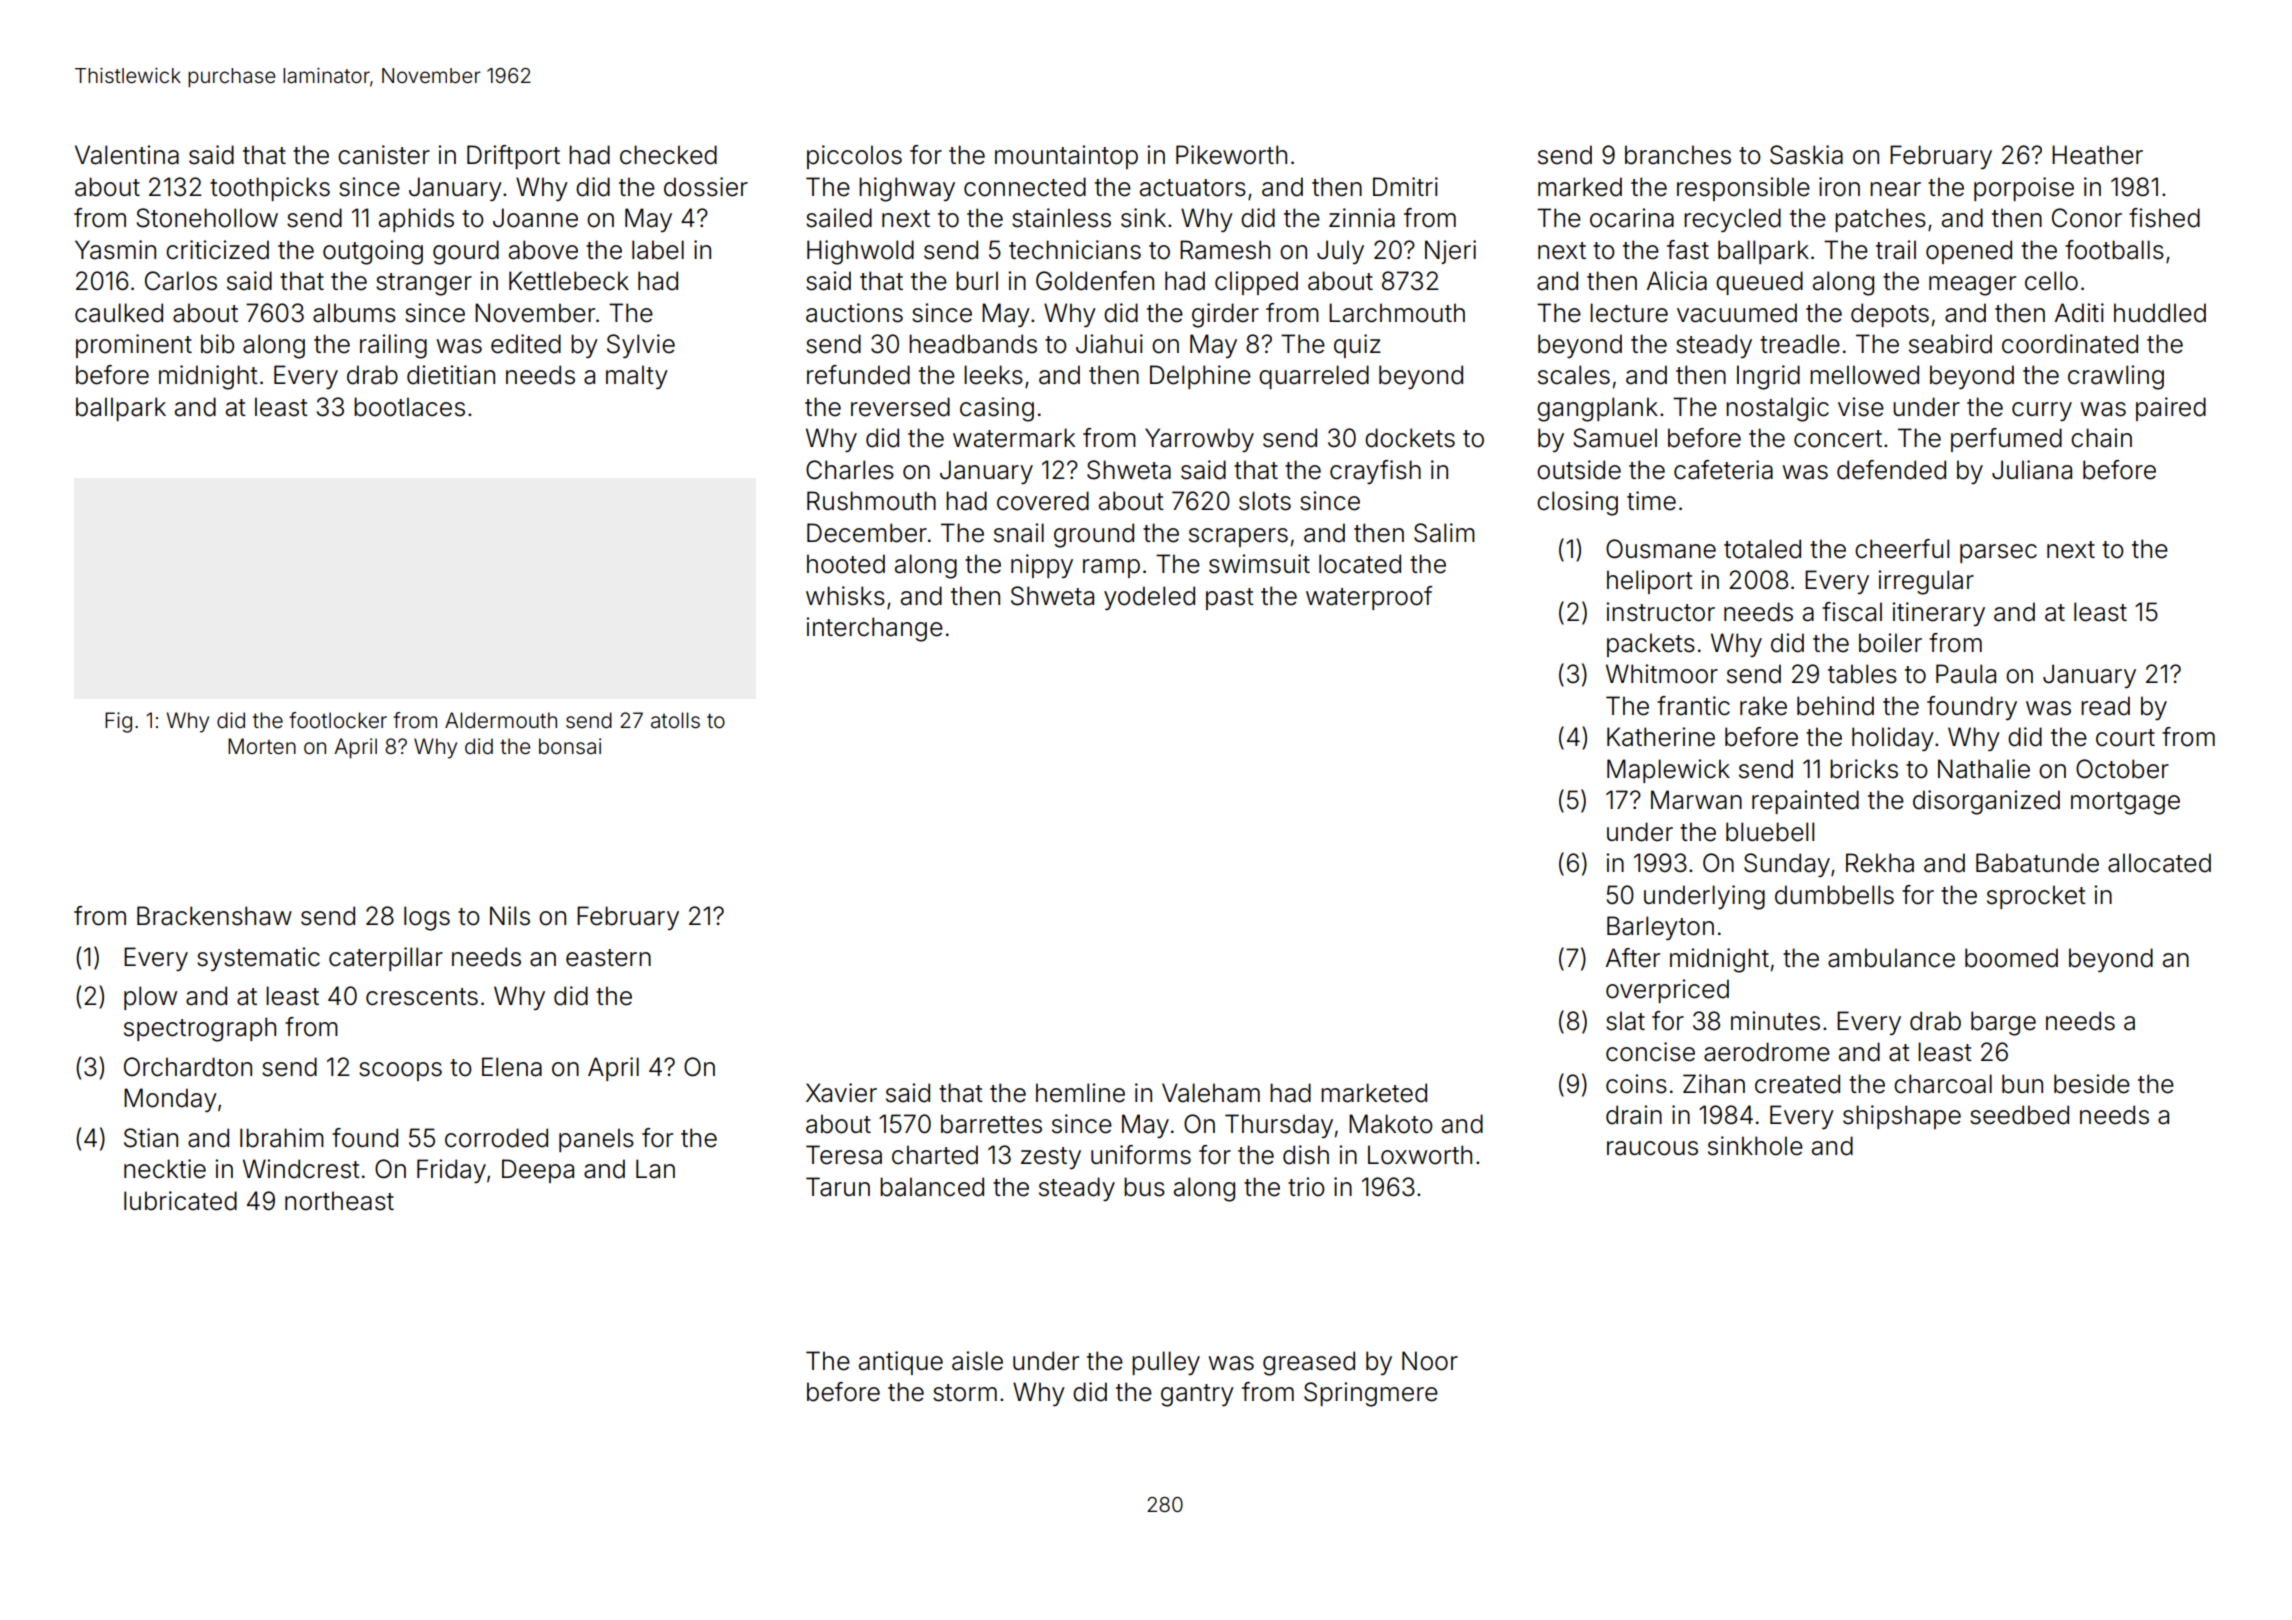 This screenshot has height=1620, width=2292. I want to click on Marwan, so click(1696, 800).
